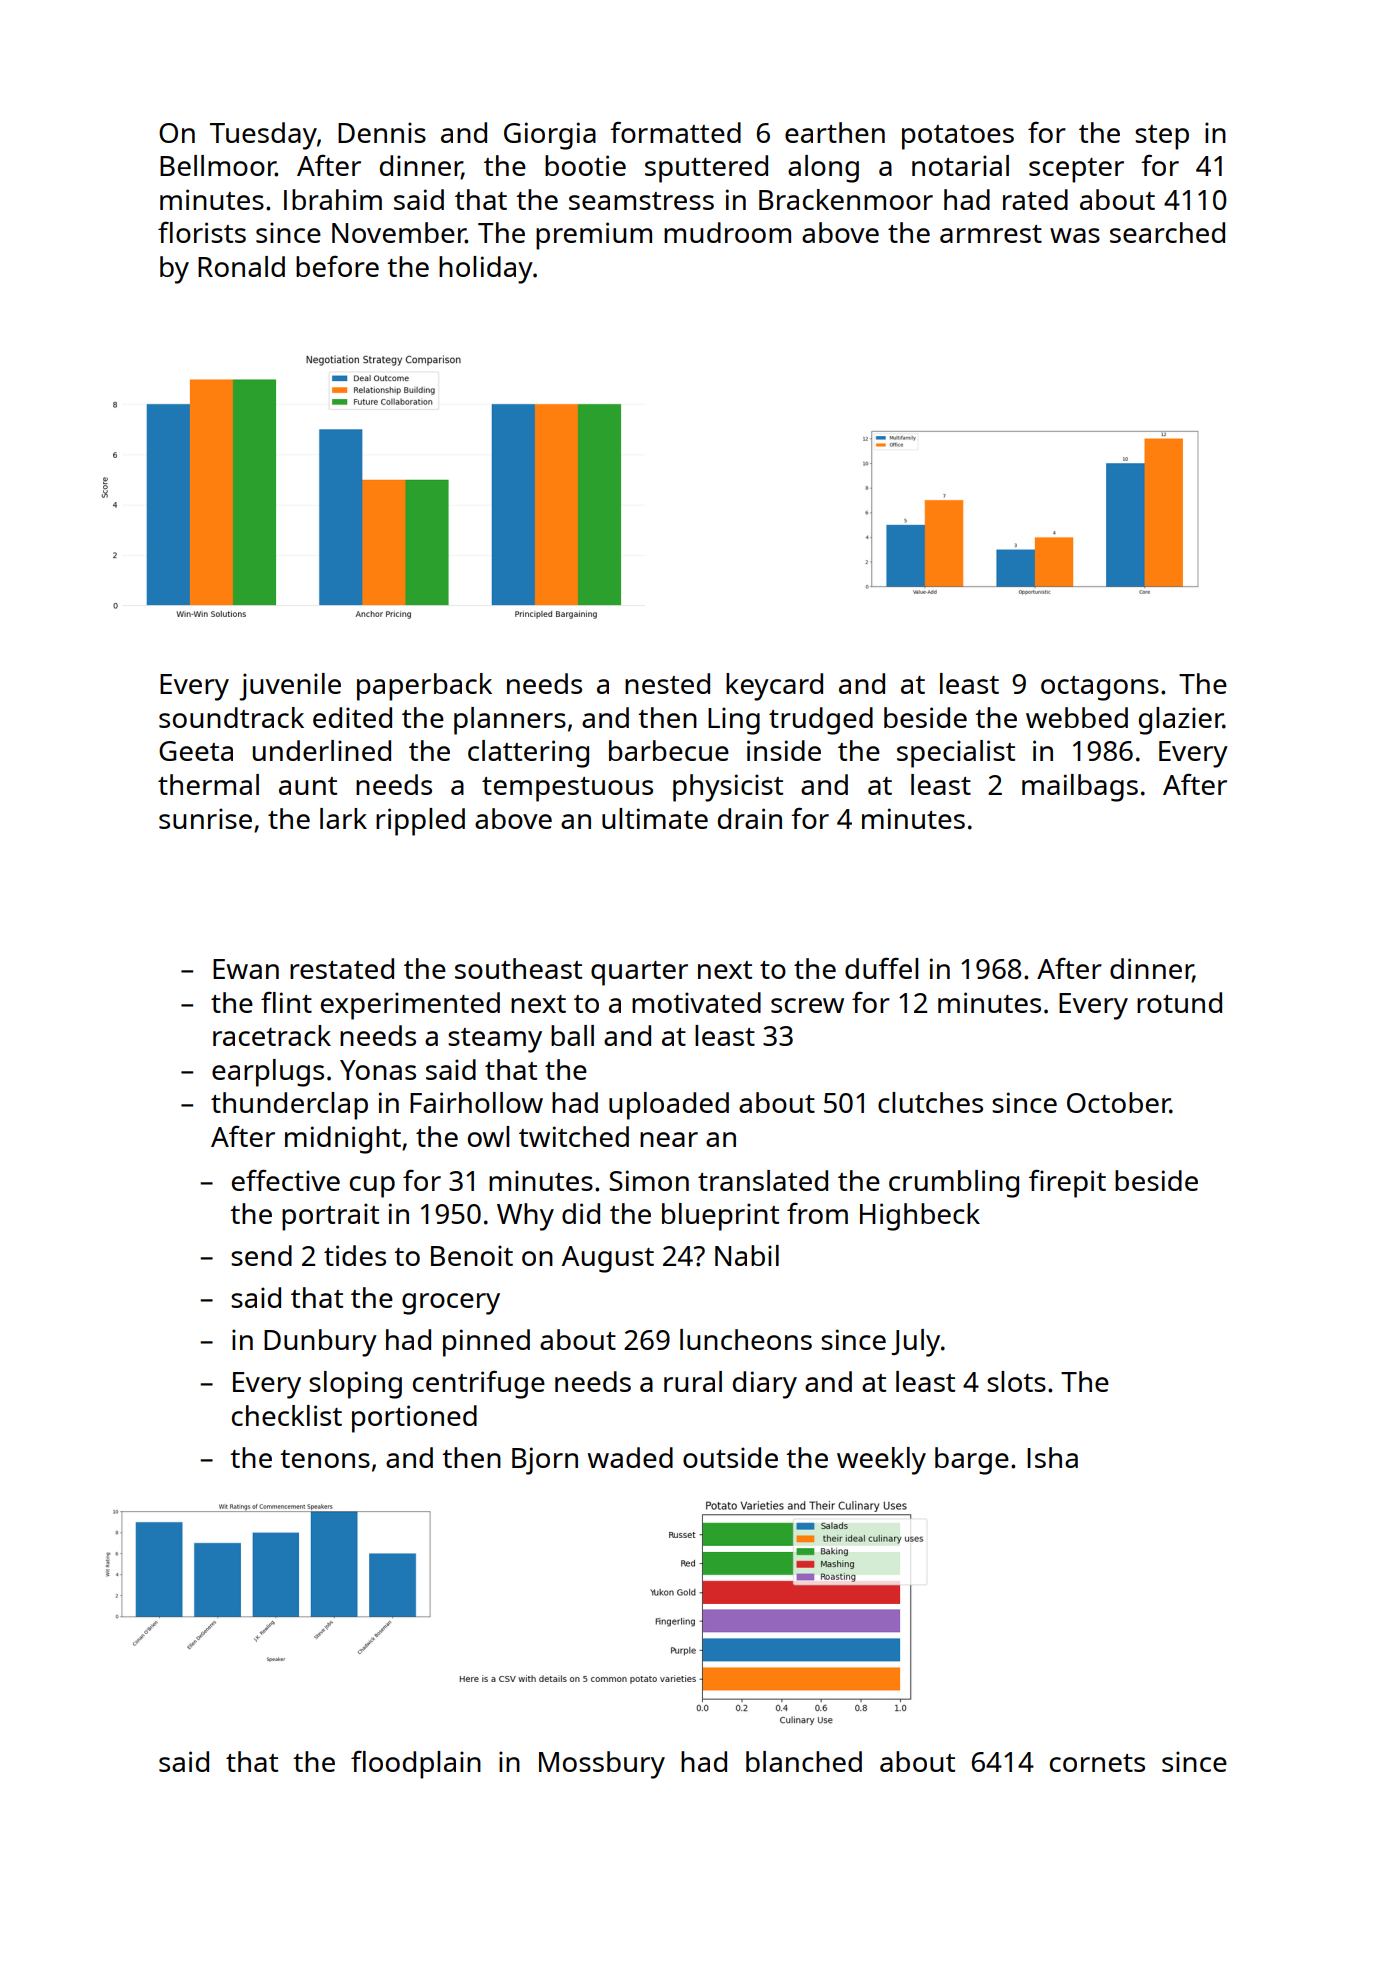  I want to click on glazier, so click(1181, 721).
